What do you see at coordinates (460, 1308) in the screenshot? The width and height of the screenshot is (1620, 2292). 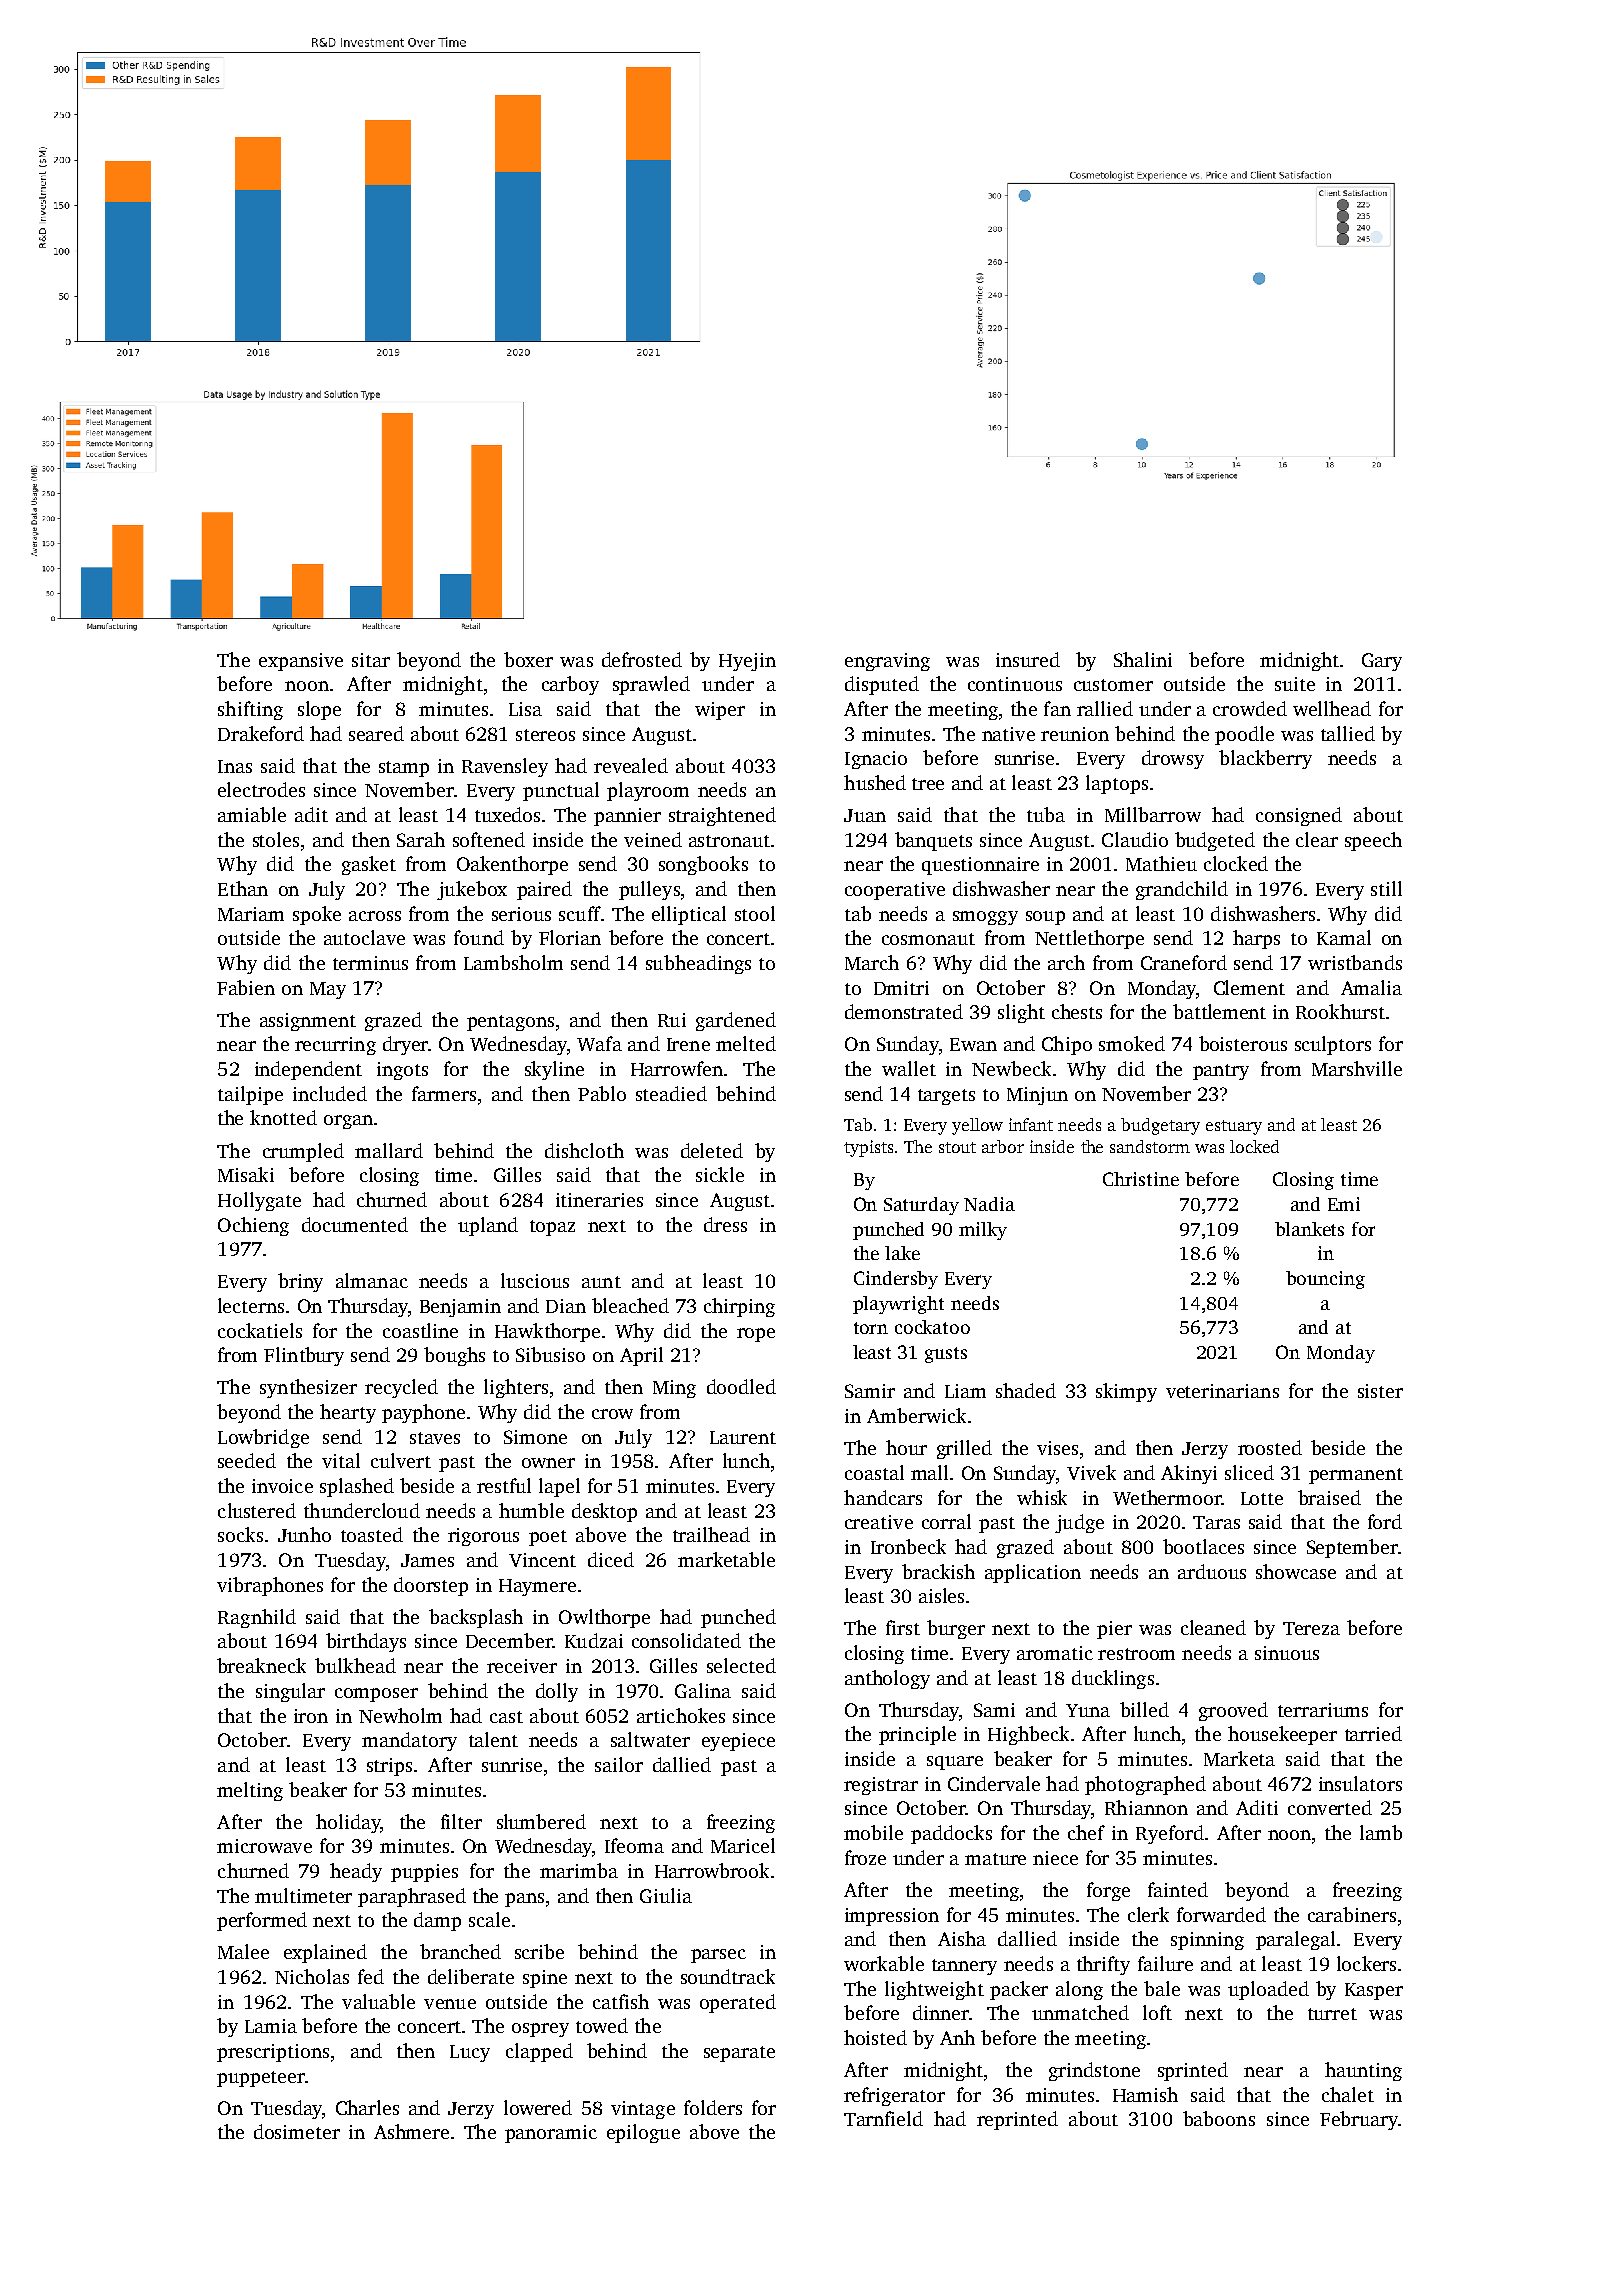 I see `Benjamin` at bounding box center [460, 1308].
